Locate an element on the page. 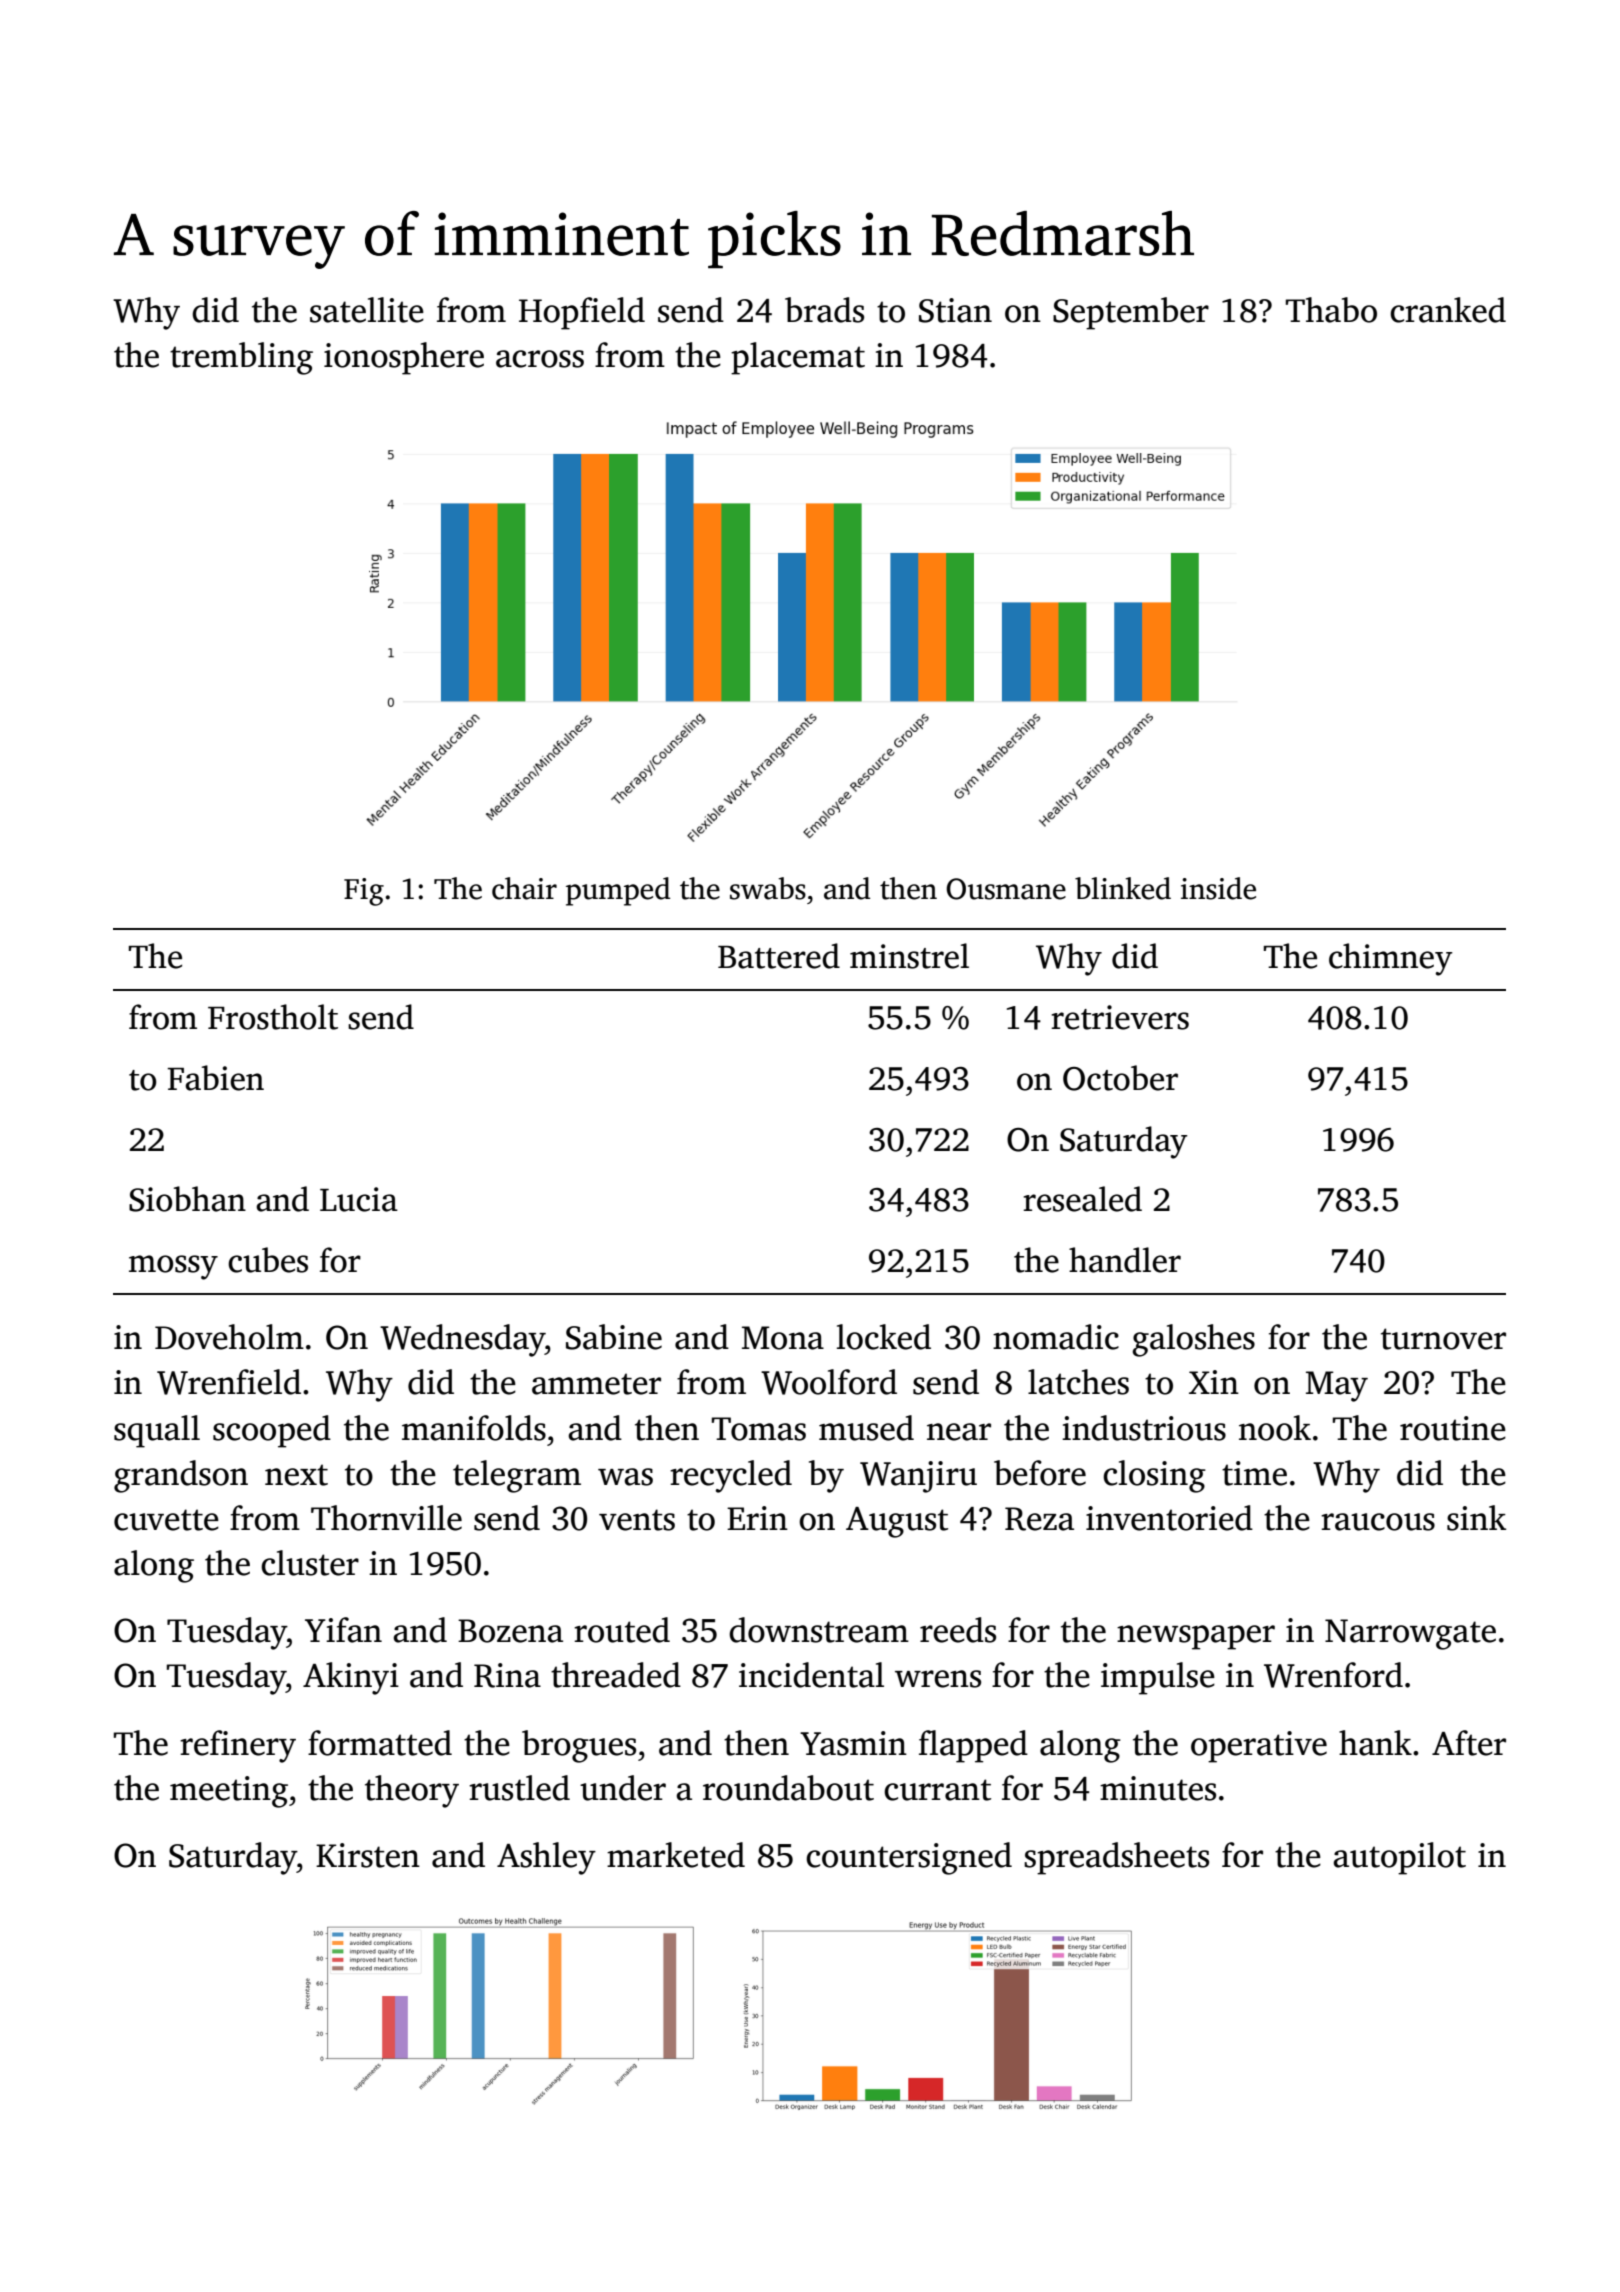 This document has height=2292, width=1620. brads is located at coordinates (824, 310).
